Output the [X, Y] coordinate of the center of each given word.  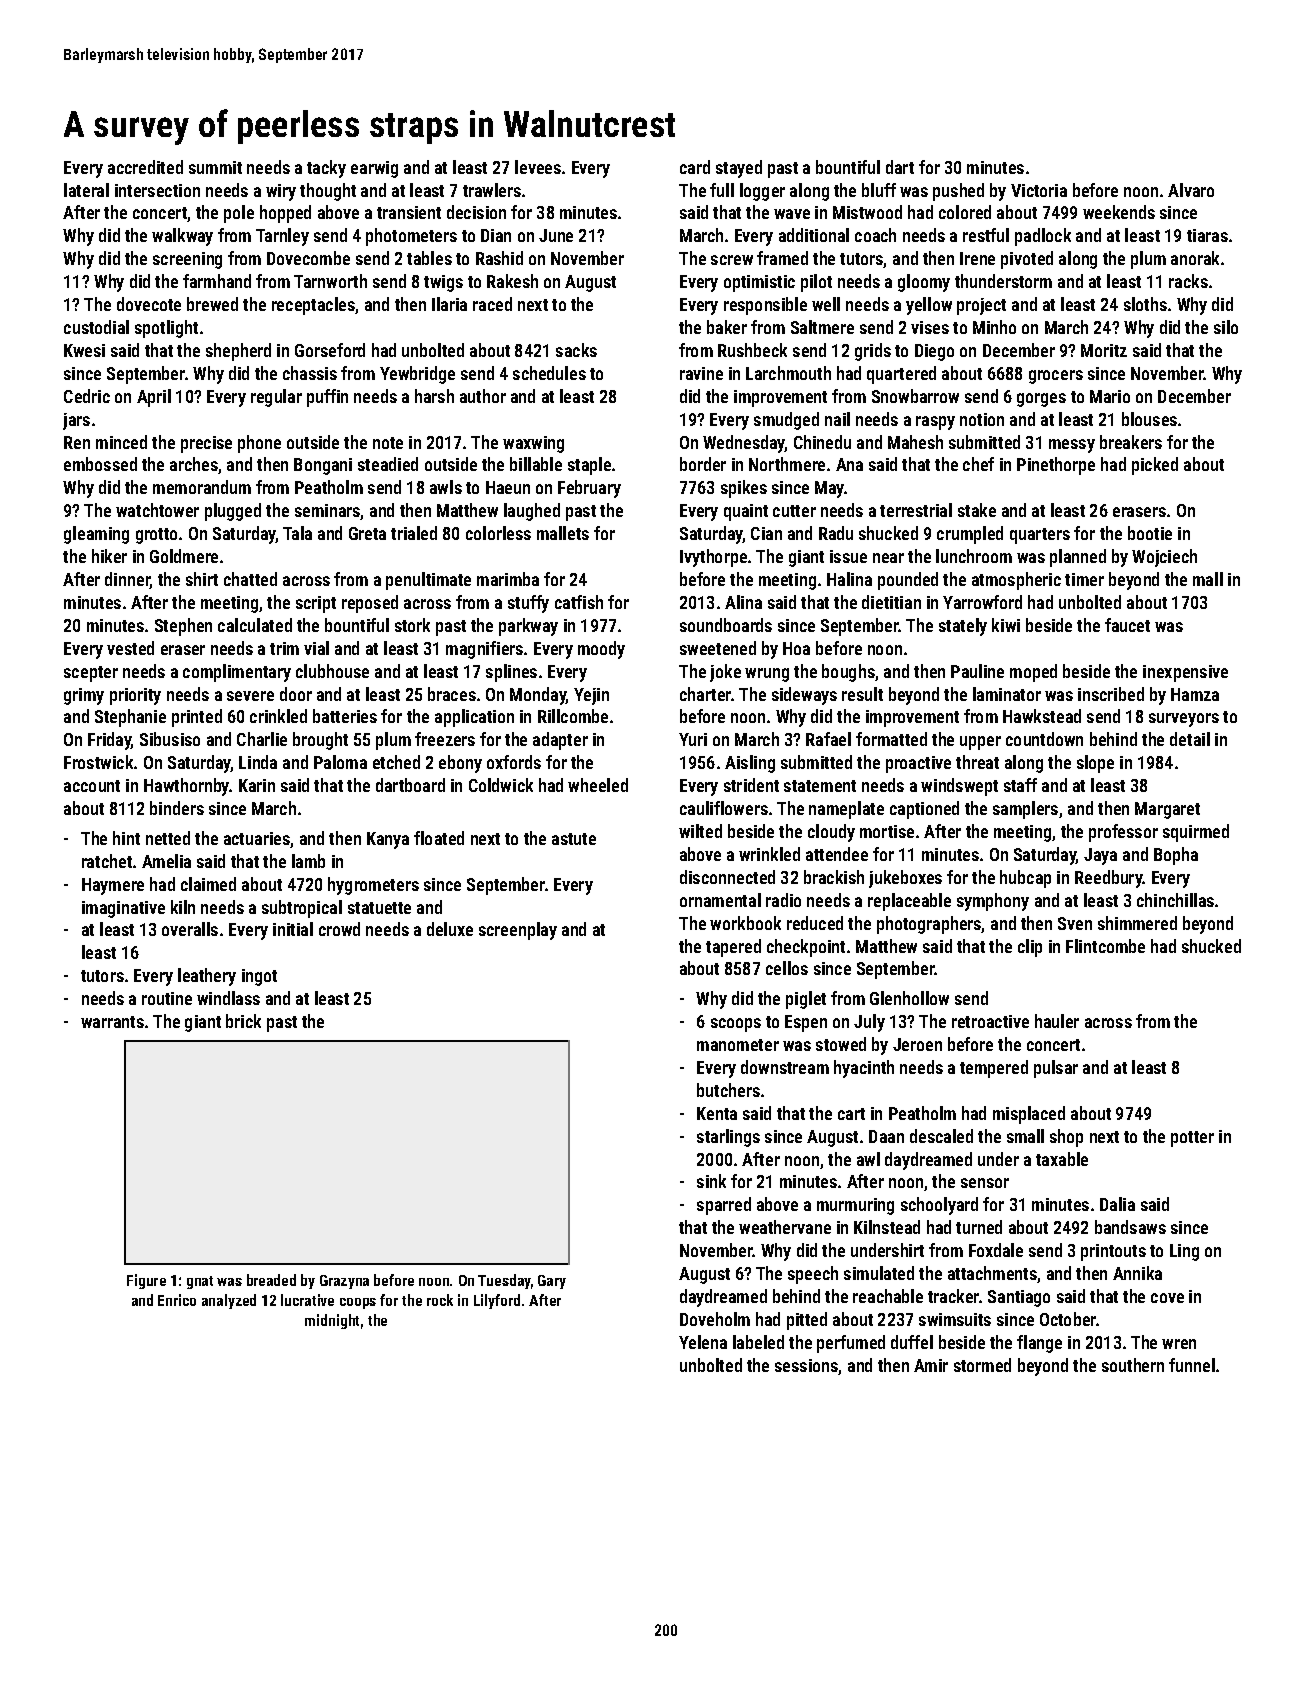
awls [446, 487]
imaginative [123, 909]
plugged [233, 512]
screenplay [518, 931]
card [695, 167]
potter [1192, 1139]
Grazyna [344, 1282]
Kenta [717, 1113]
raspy [935, 423]
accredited [145, 167]
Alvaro [1191, 190]
